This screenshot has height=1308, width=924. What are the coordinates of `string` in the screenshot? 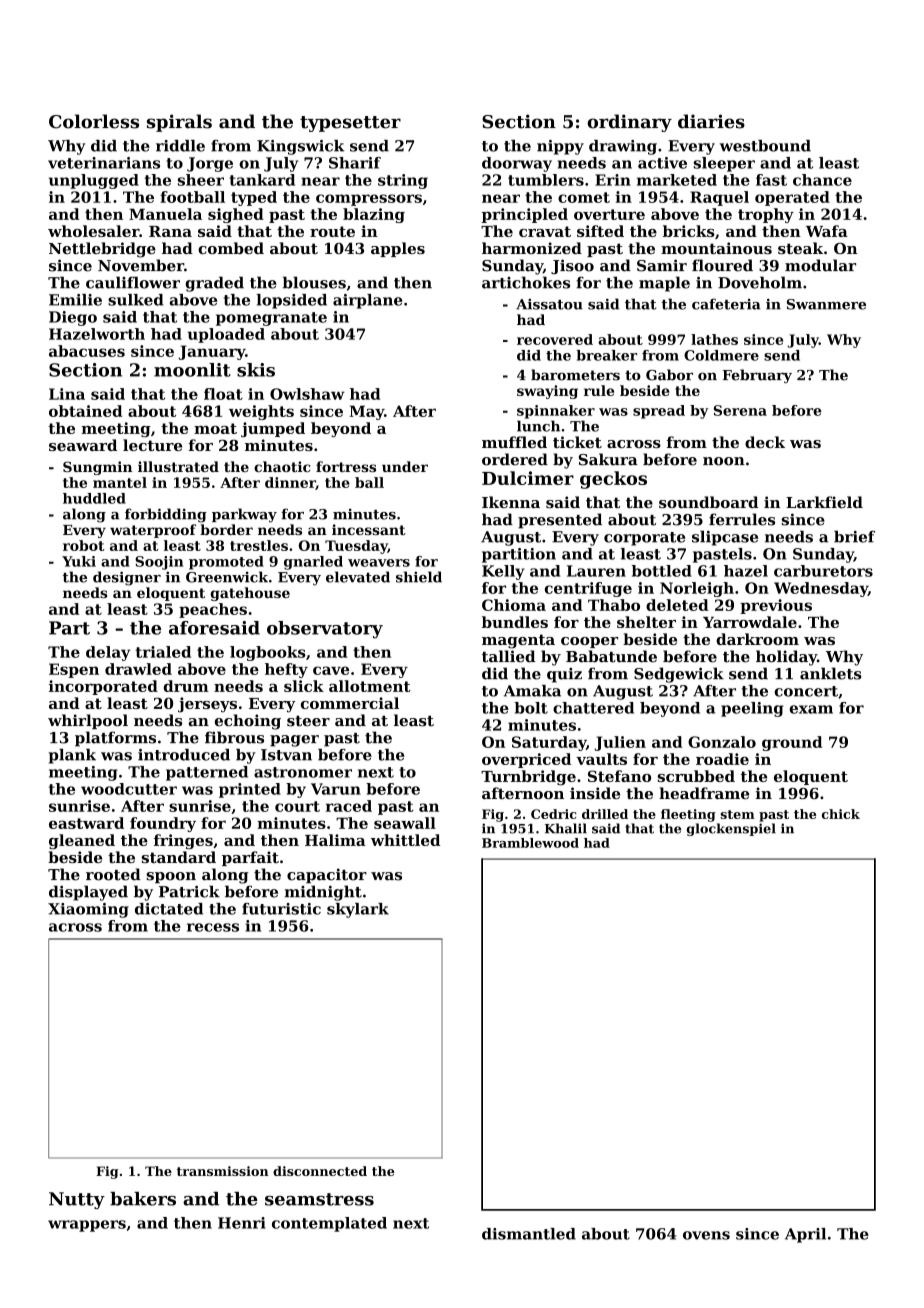 It's located at (403, 181).
